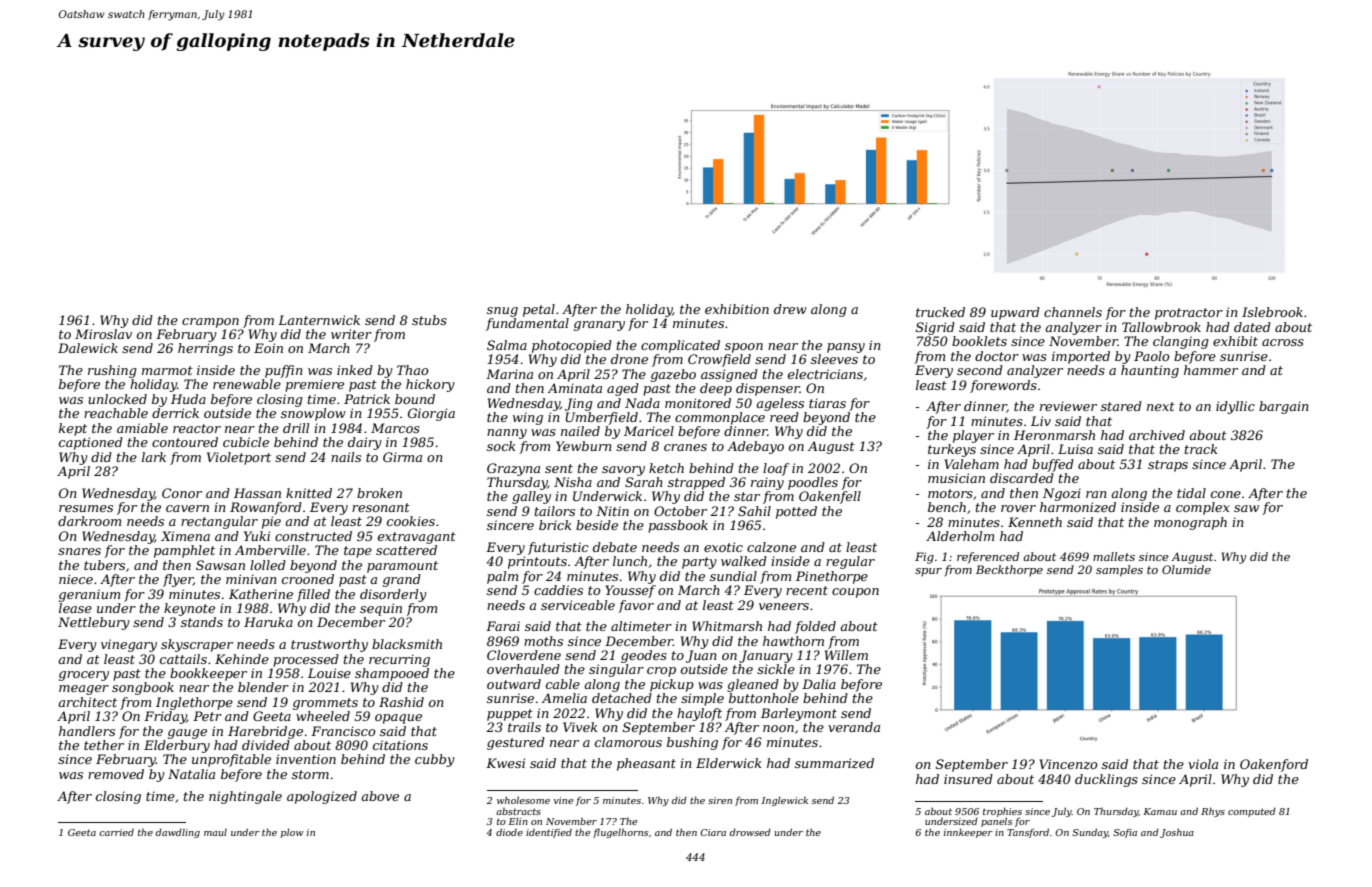 The height and width of the document is (887, 1372). Describe the element at coordinates (502, 577) in the document. I see `palm` at that location.
